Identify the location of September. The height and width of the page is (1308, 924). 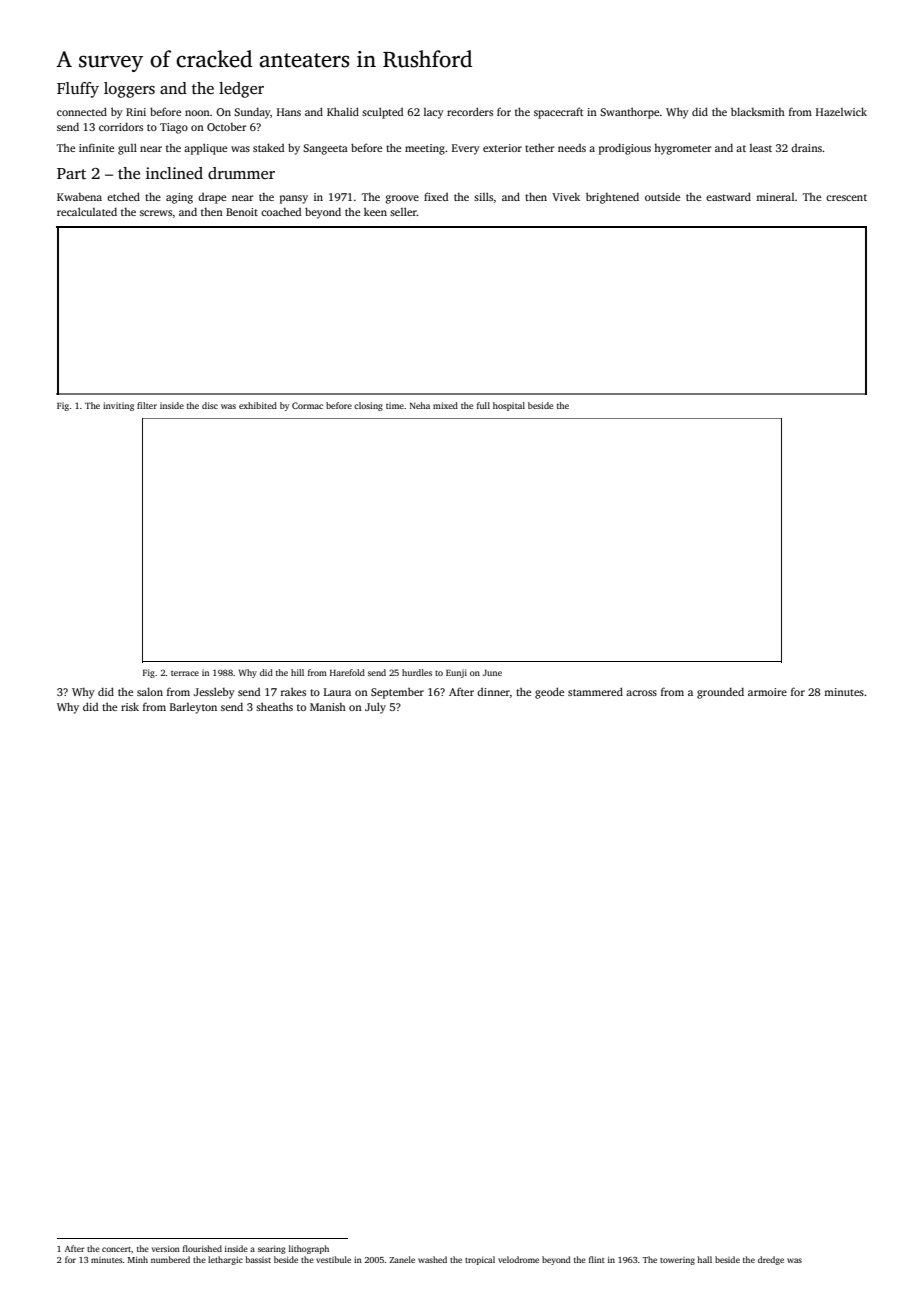
(397, 693).
